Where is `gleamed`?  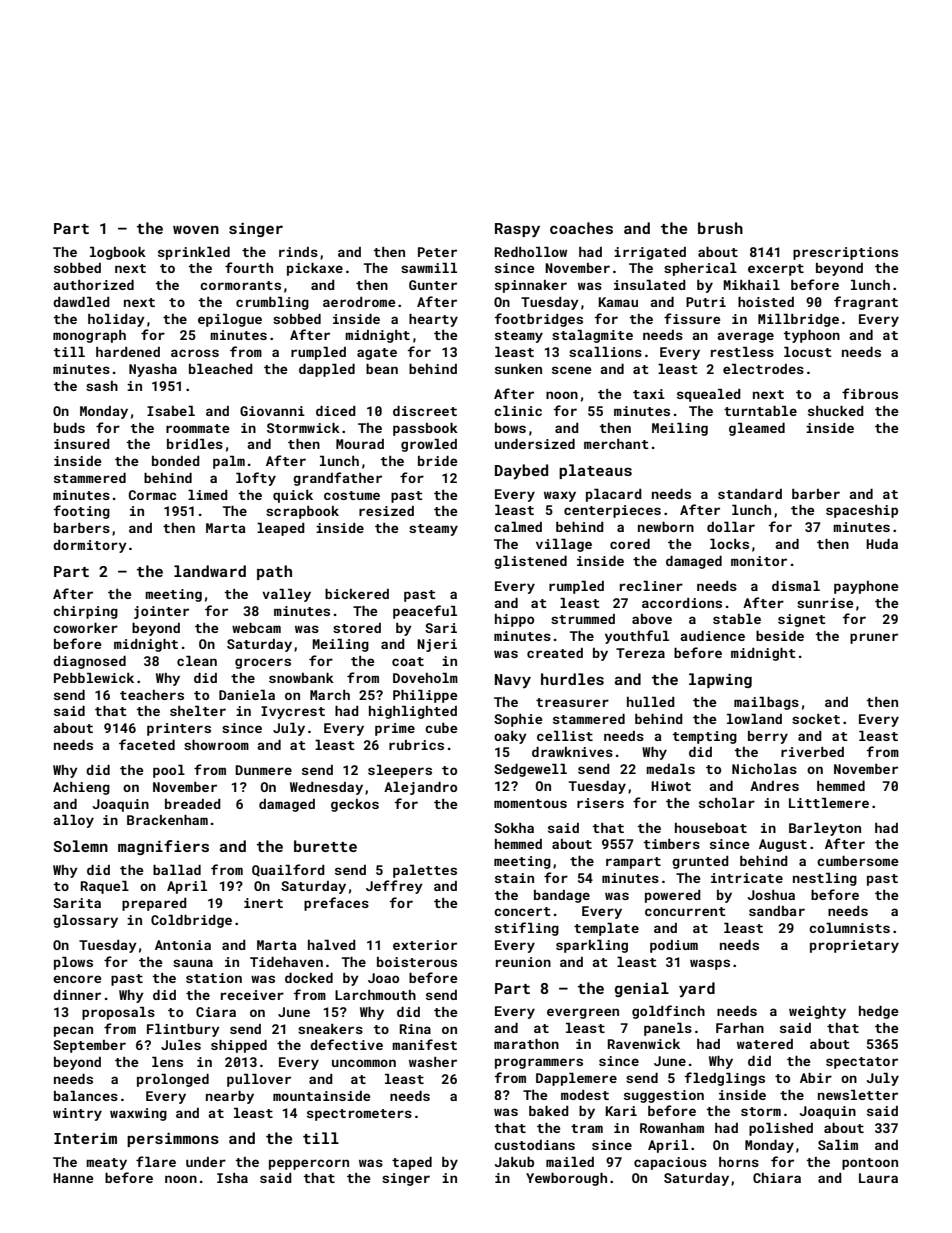
gleamed is located at coordinates (757, 429).
